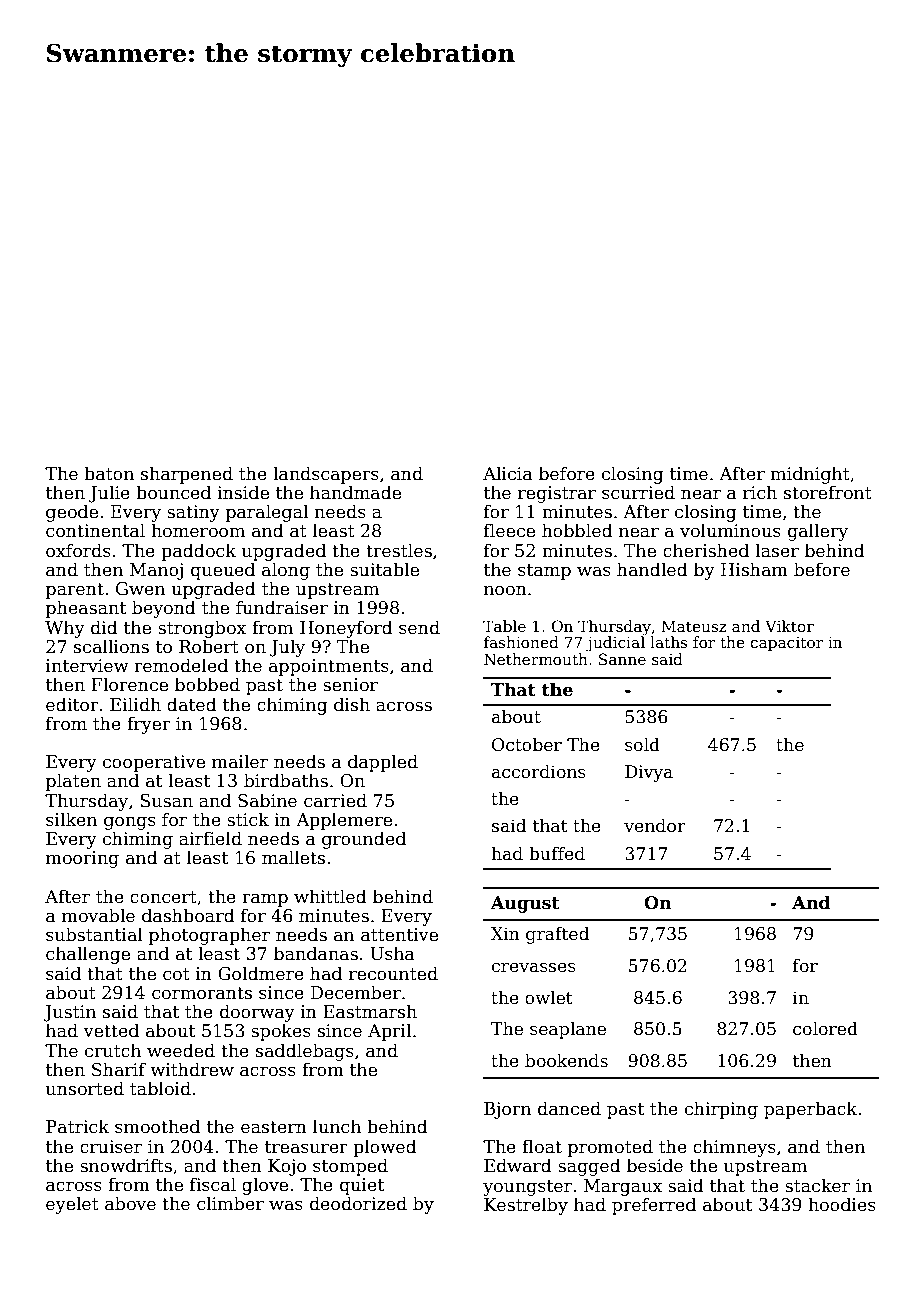 Image resolution: width=924 pixels, height=1308 pixels. Describe the element at coordinates (356, 992) in the page. I see `December` at that location.
